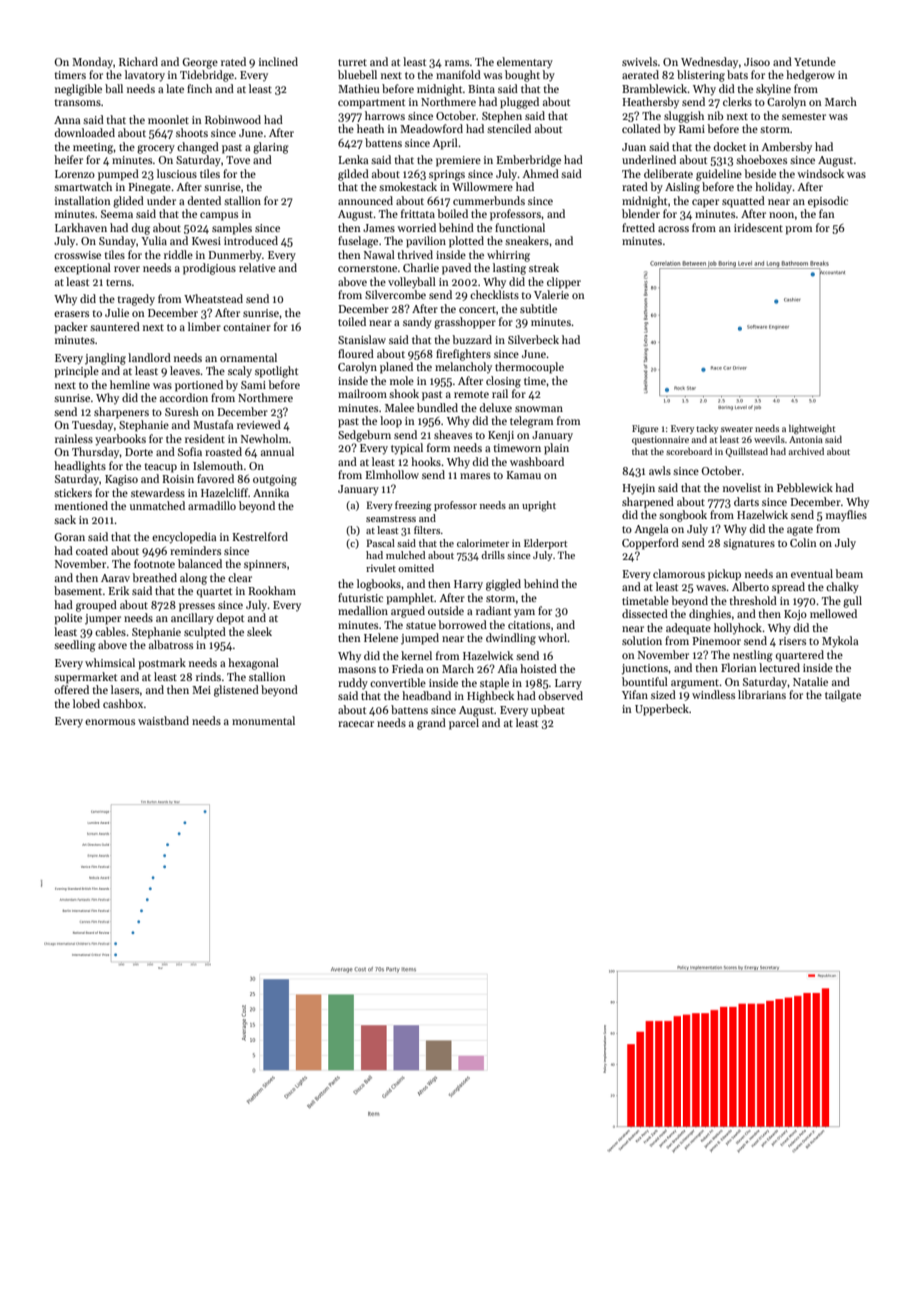  I want to click on spinners, so click(265, 565).
